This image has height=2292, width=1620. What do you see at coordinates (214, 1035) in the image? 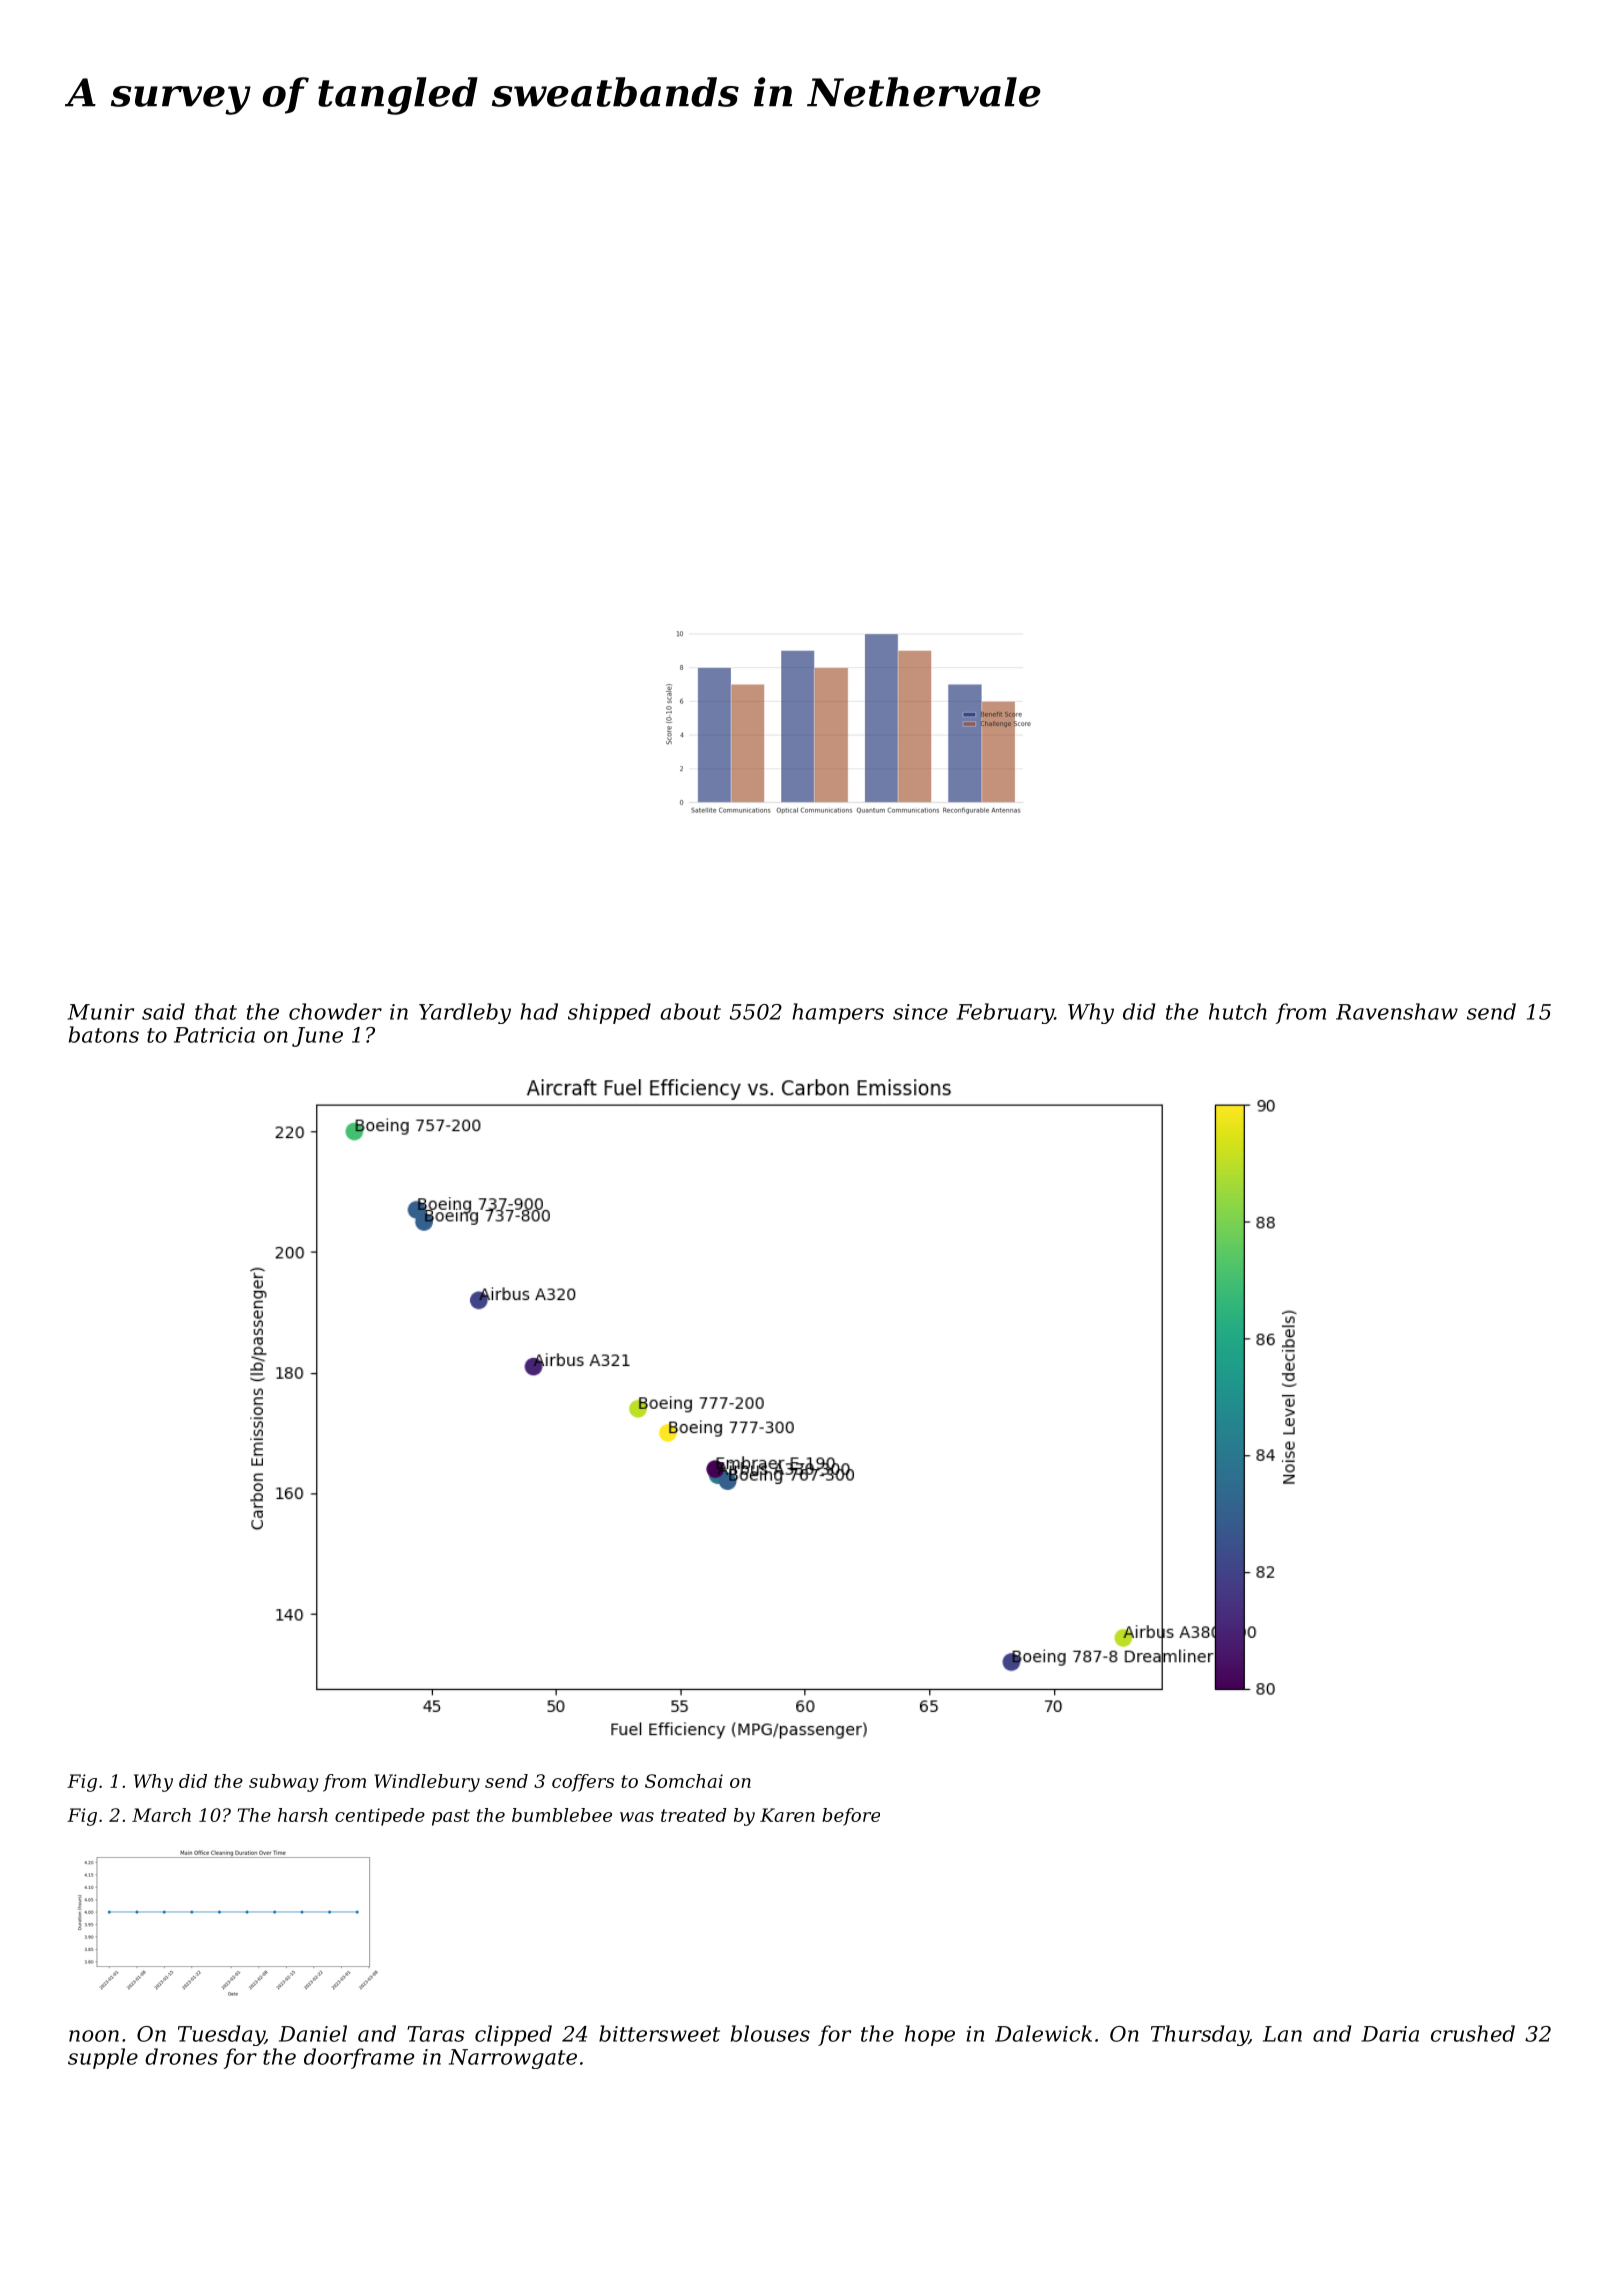
I see `Patricia` at bounding box center [214, 1035].
